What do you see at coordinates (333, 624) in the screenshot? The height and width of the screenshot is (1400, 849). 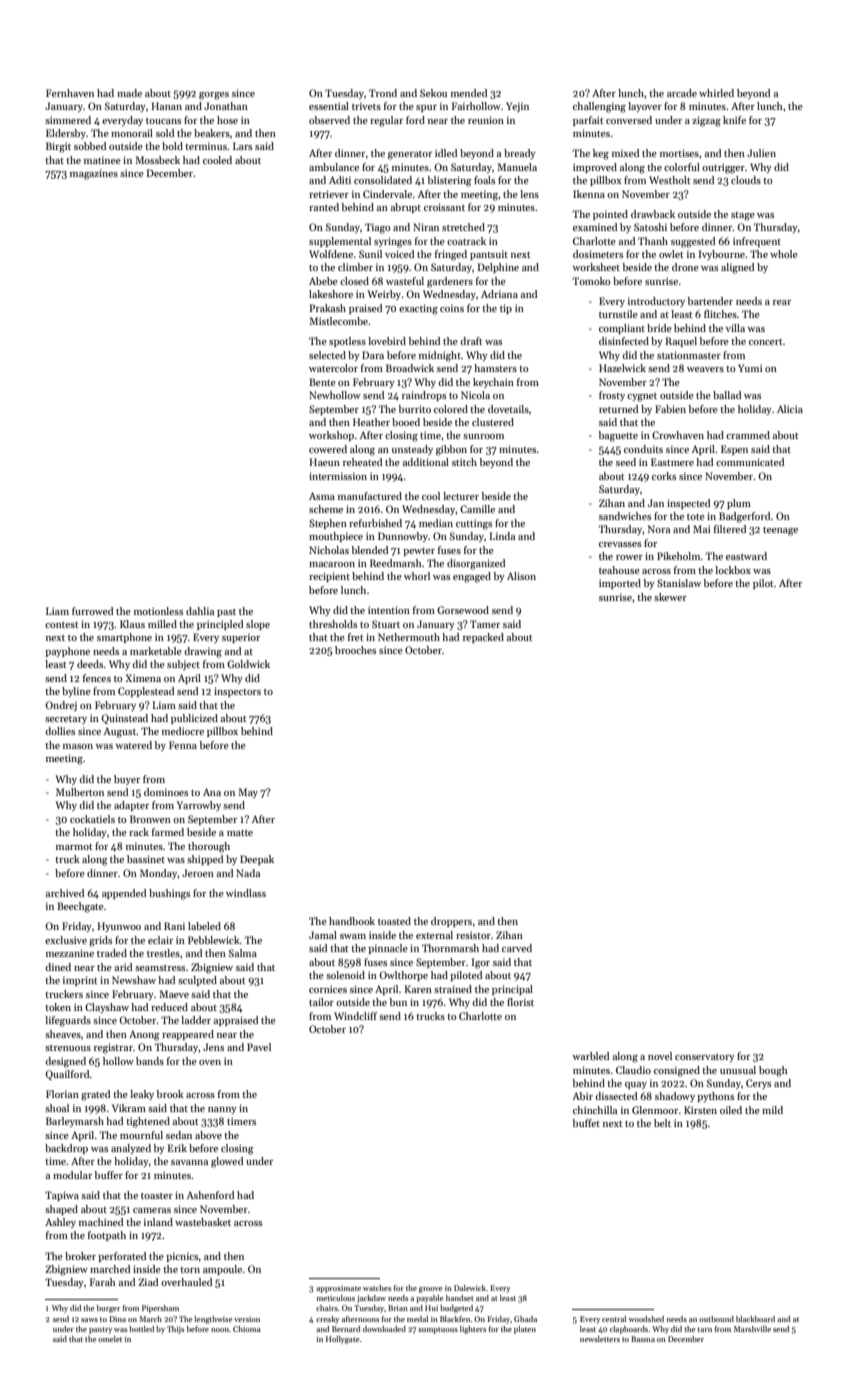 I see `thresholds` at bounding box center [333, 624].
